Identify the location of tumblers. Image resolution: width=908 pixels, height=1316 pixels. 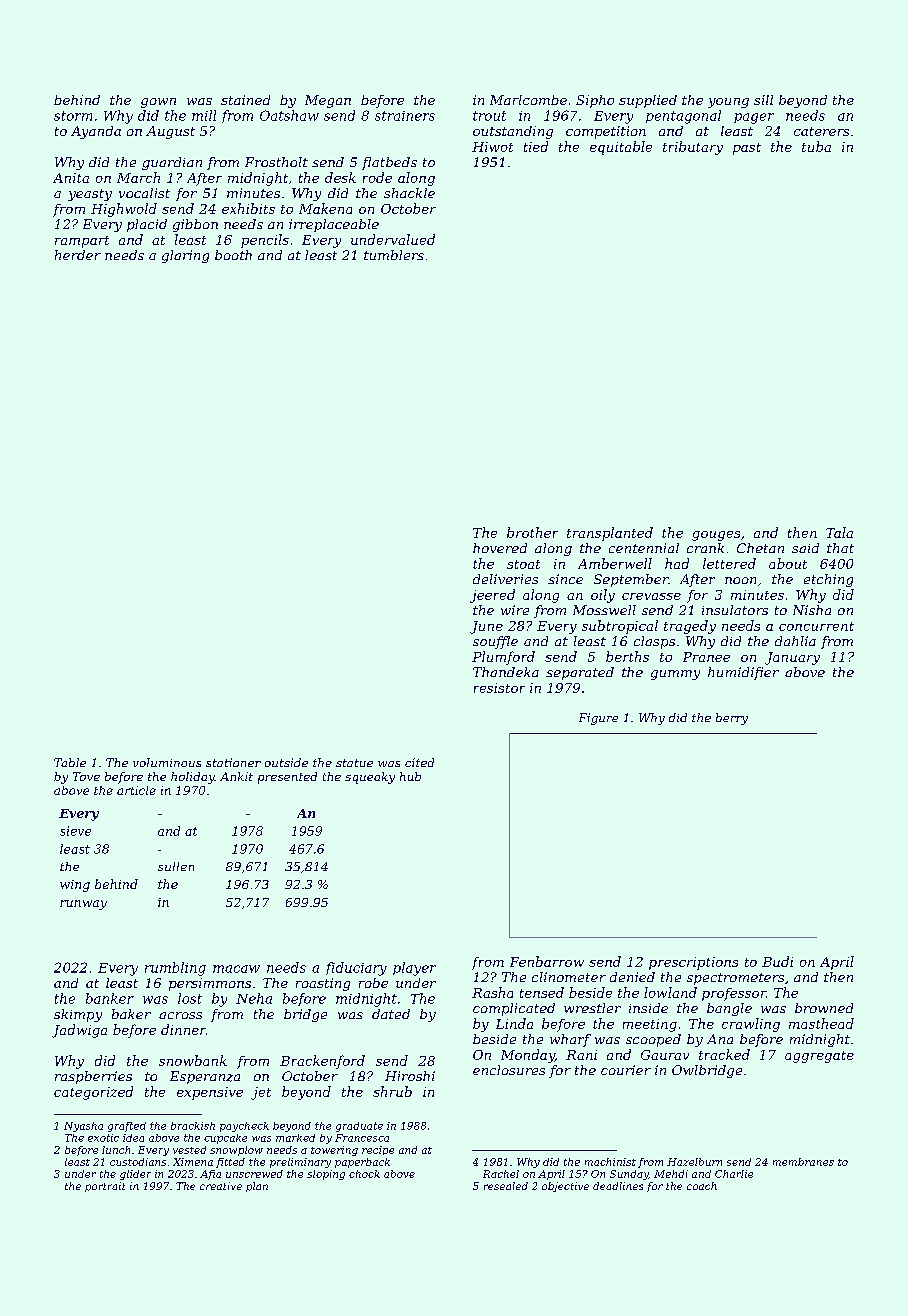
(394, 255).
